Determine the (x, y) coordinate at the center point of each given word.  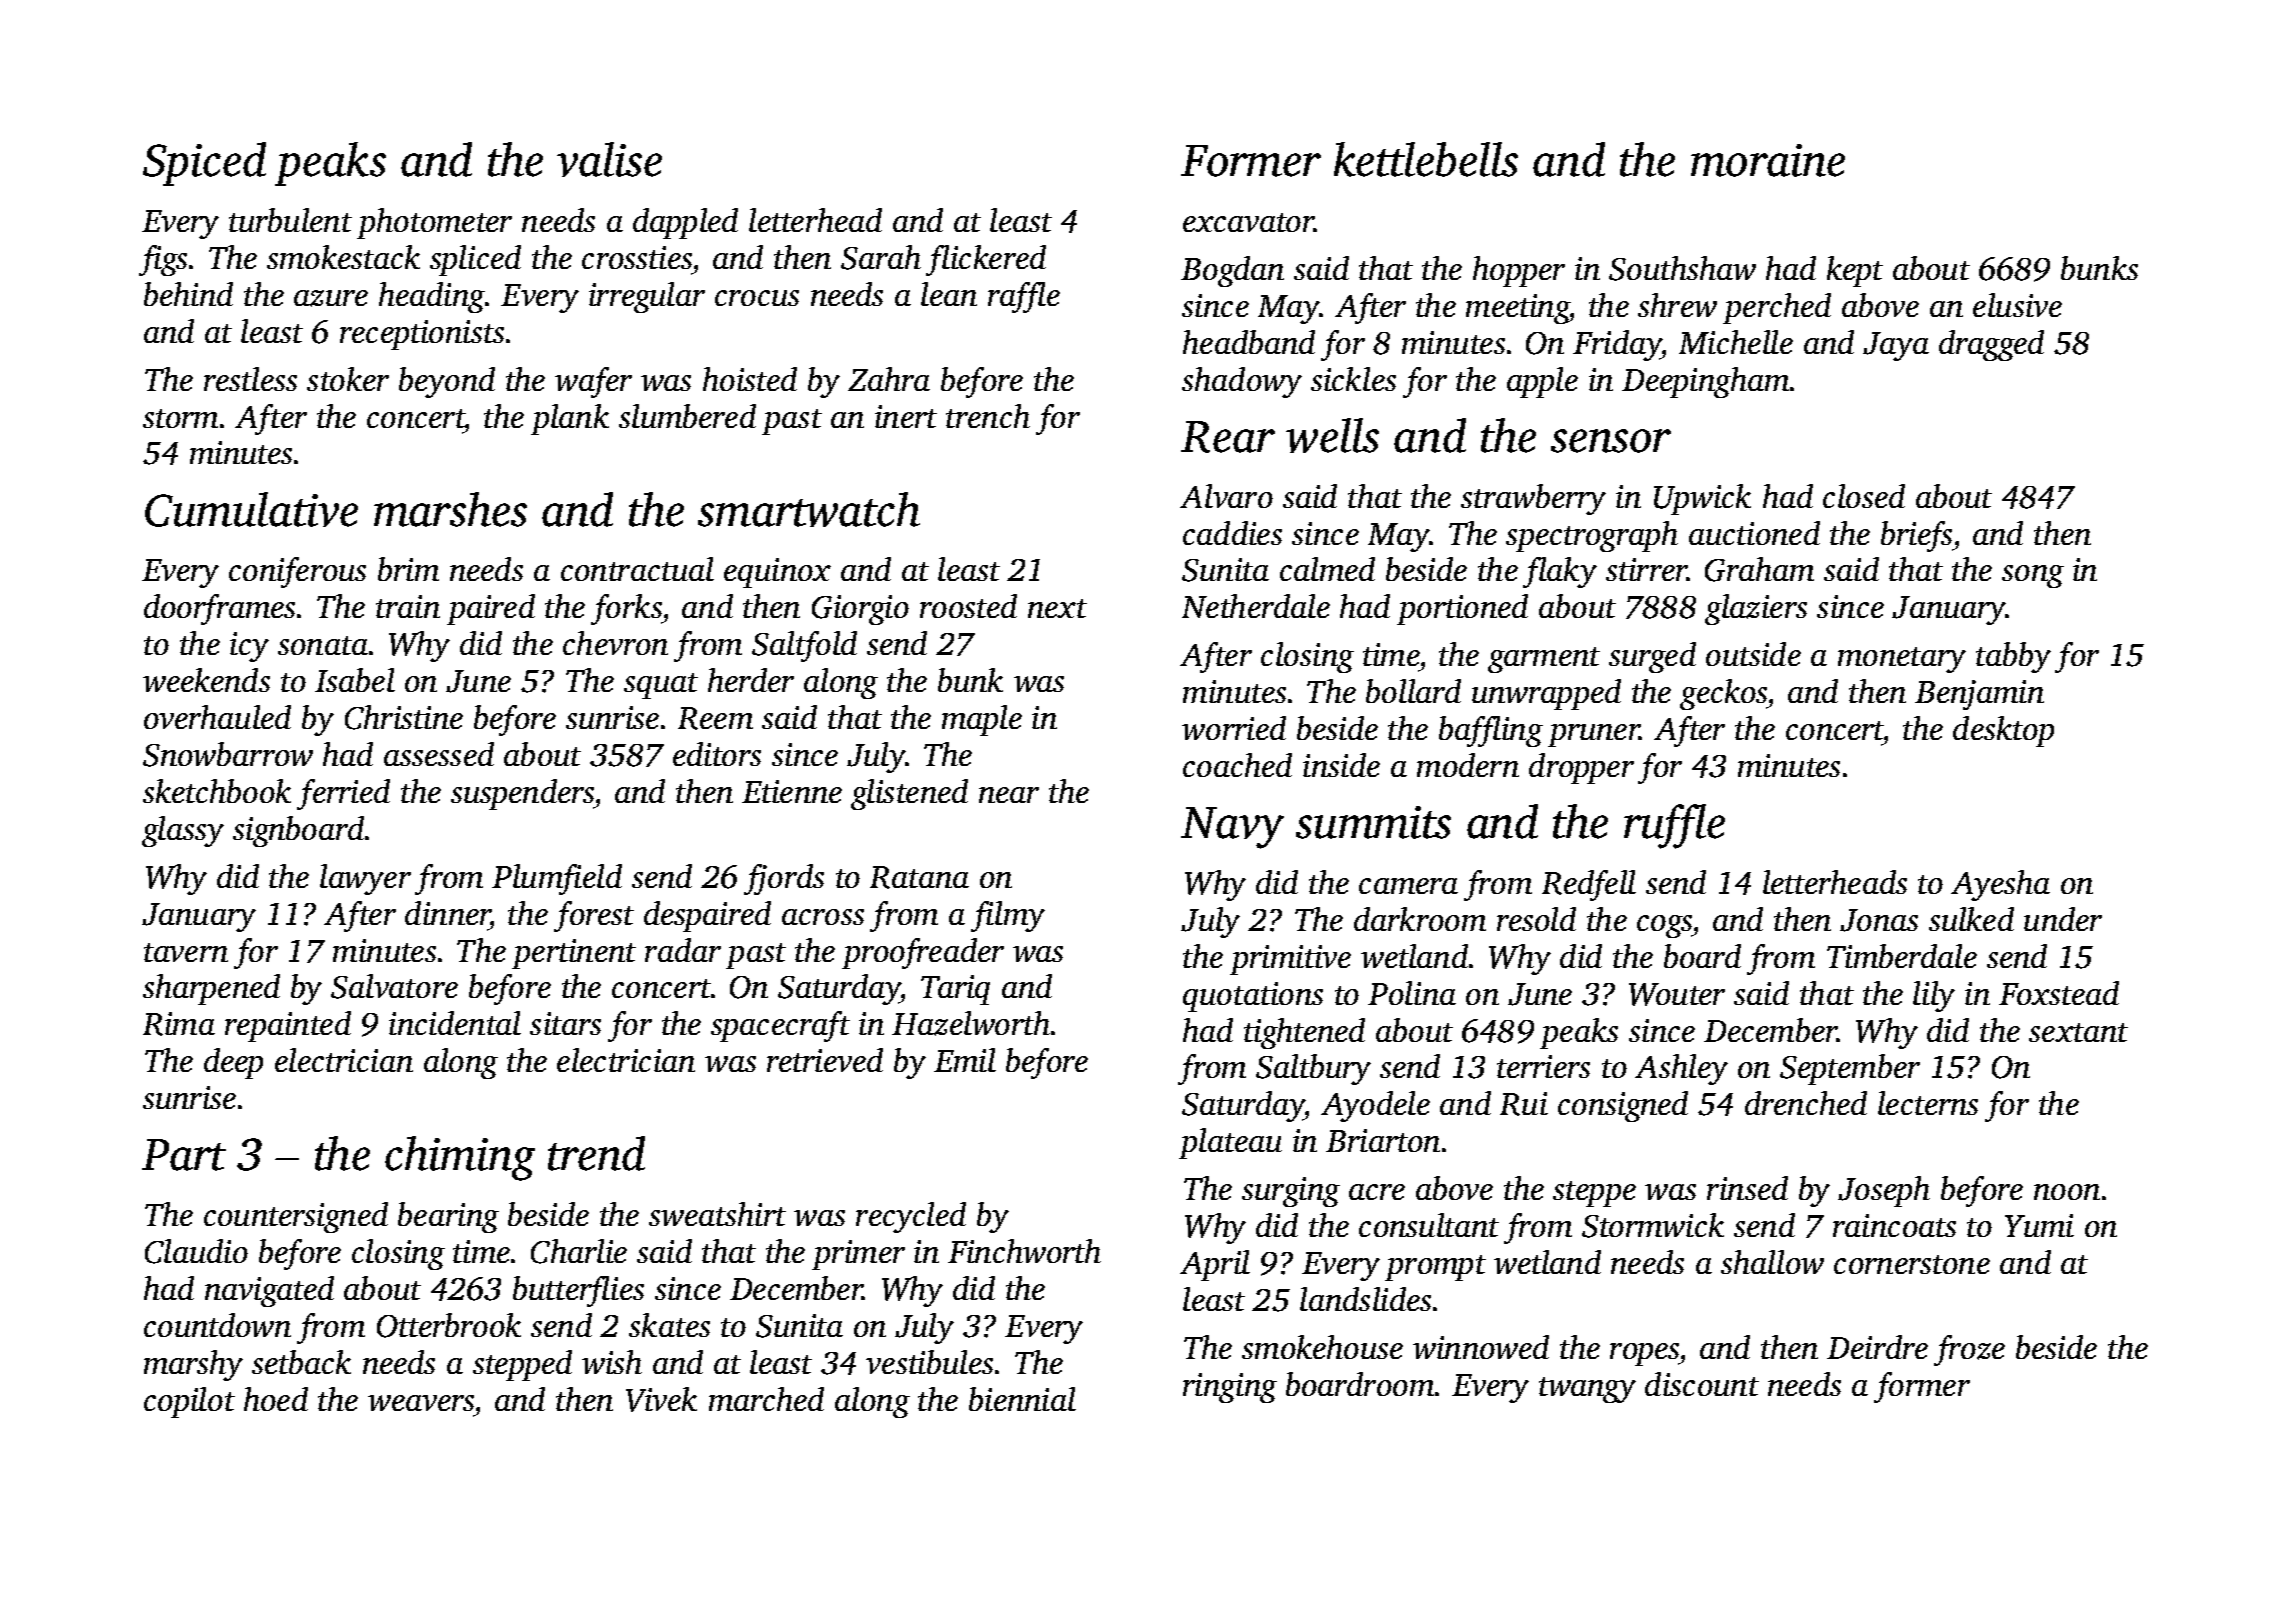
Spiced (204, 164)
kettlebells (1426, 159)
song (2033, 576)
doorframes (219, 609)
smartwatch (809, 509)
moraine (1768, 160)
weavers (421, 1403)
